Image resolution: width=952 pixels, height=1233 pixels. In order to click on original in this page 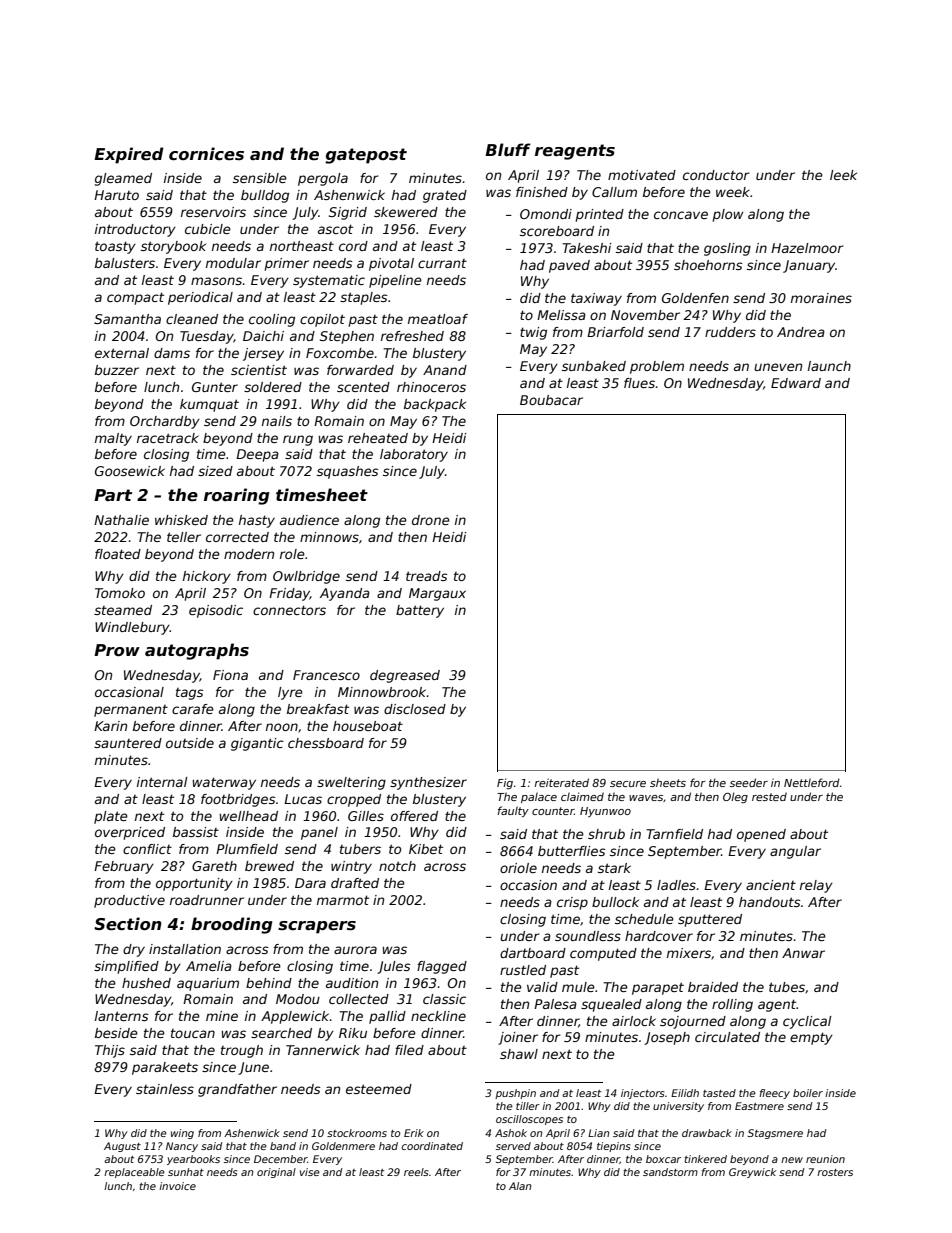, I will do `click(276, 1173)`.
